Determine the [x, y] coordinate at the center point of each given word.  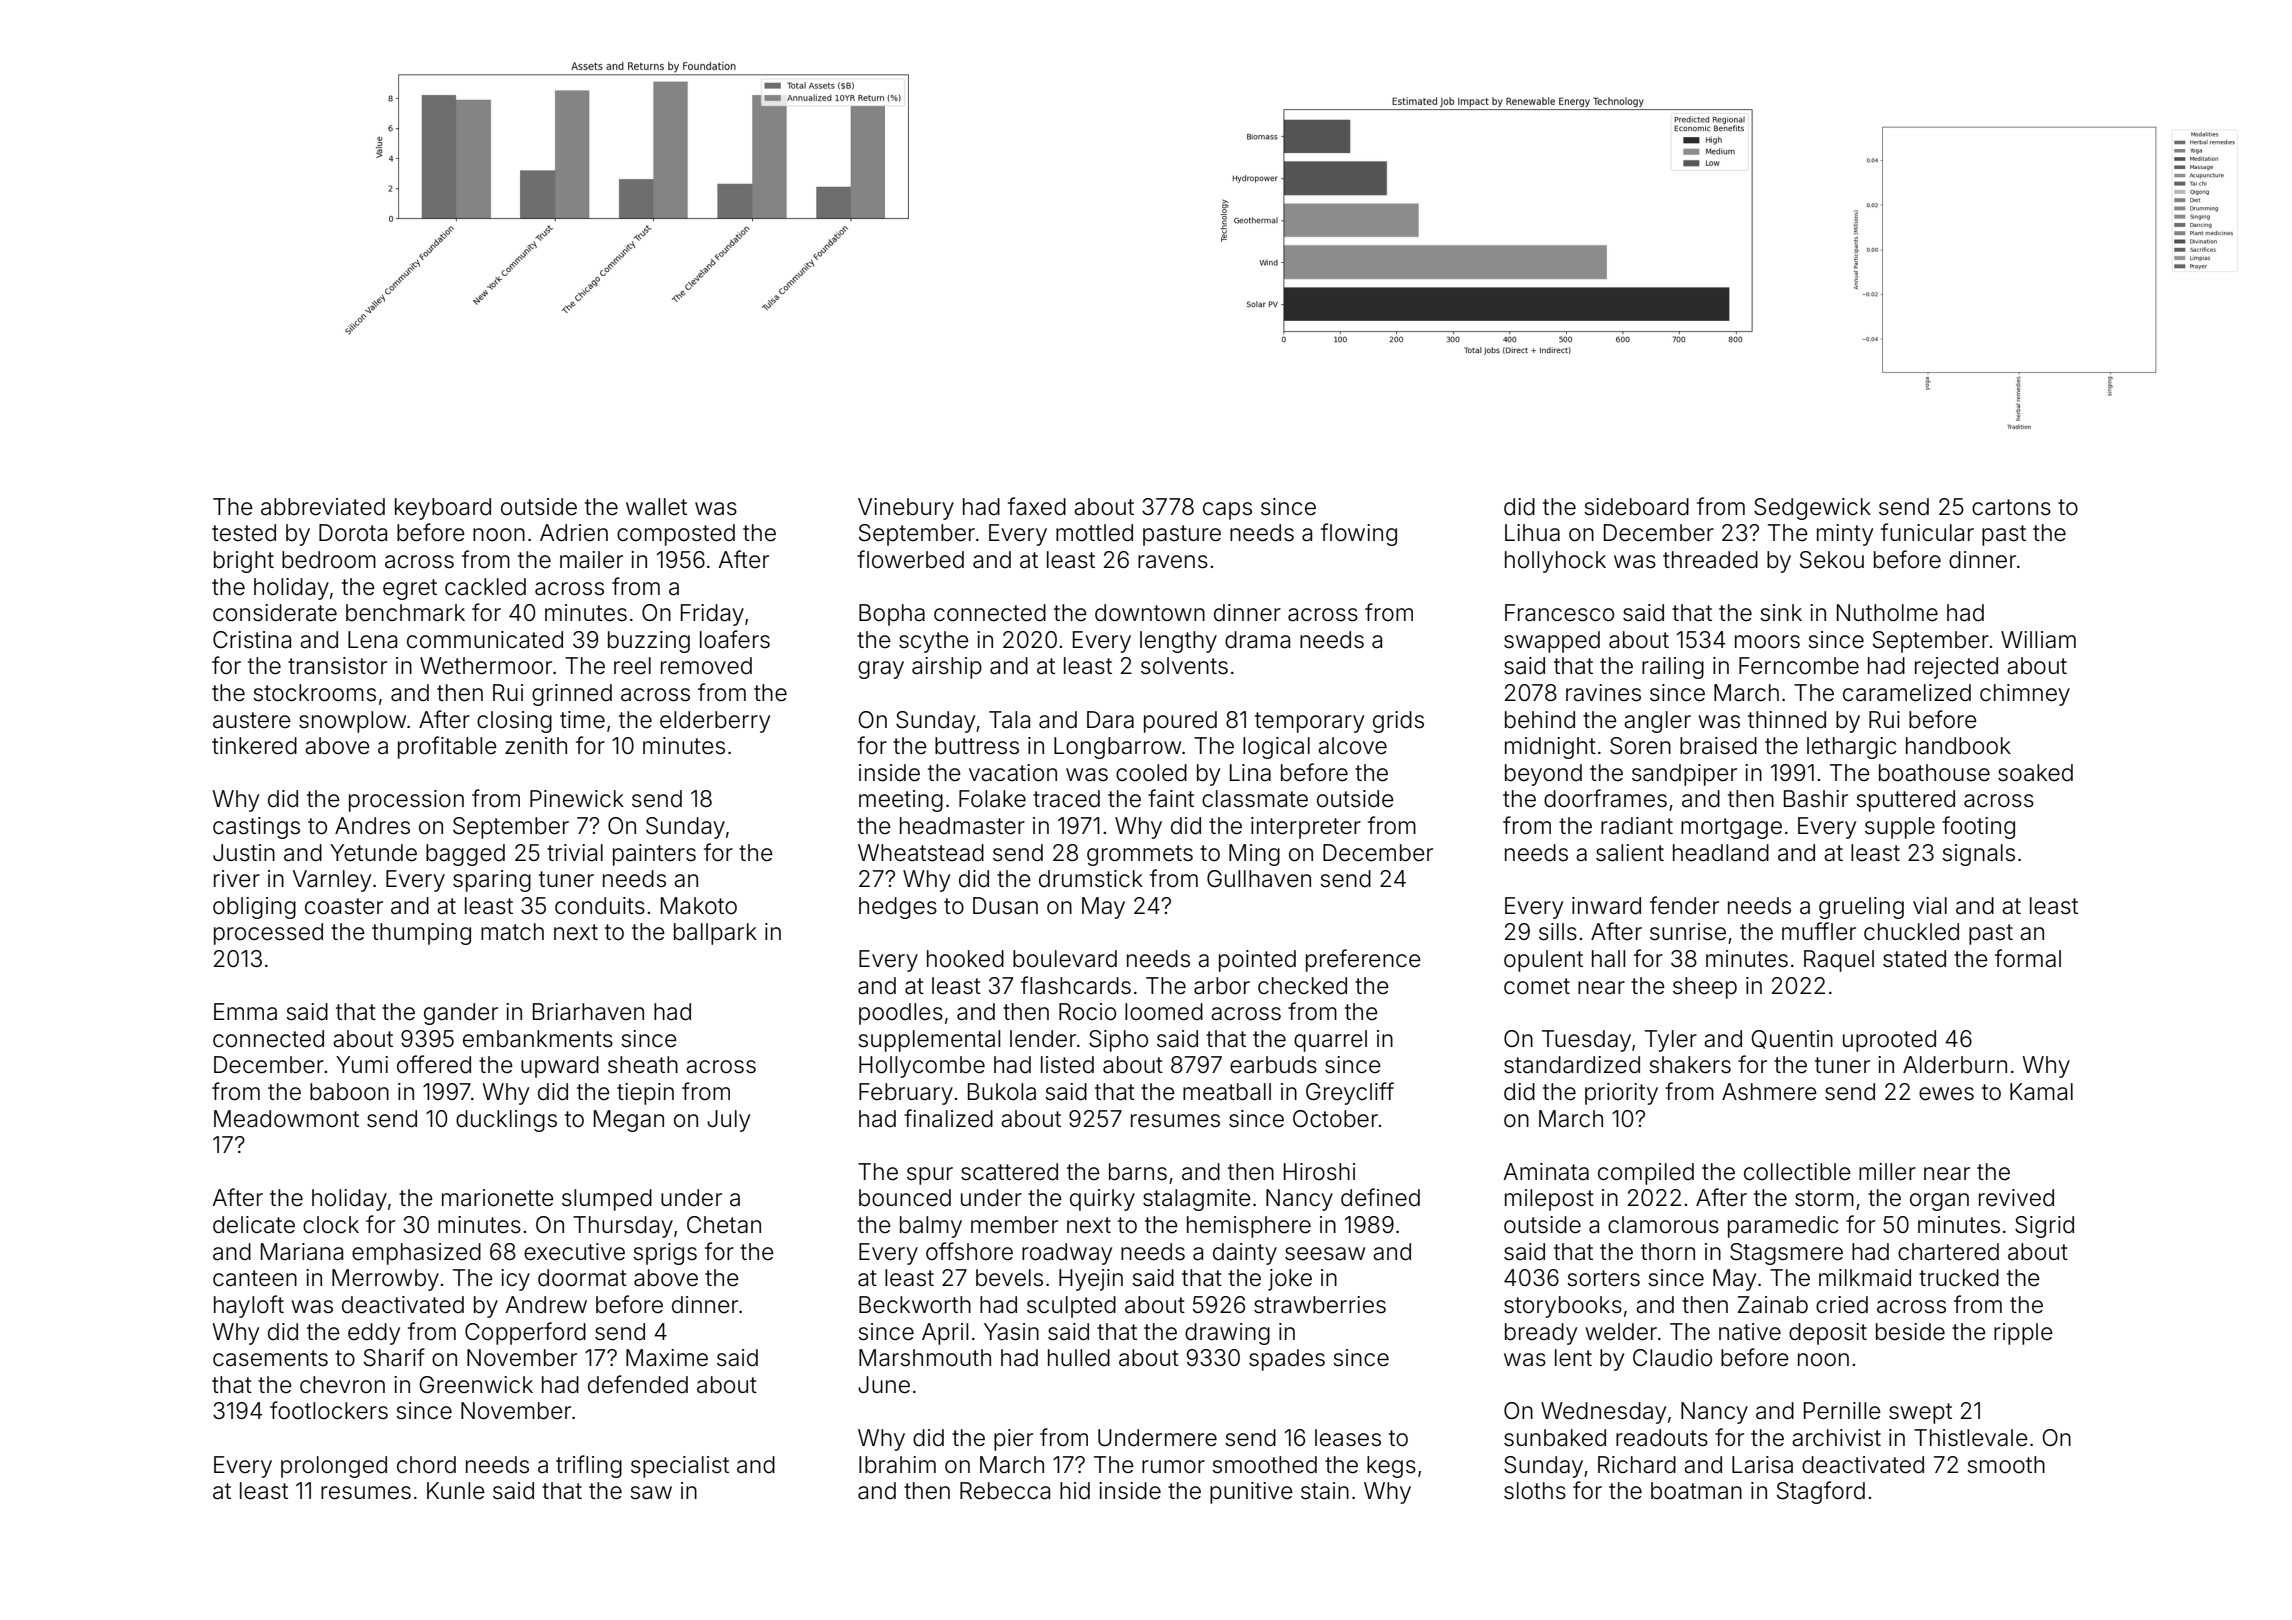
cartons [2011, 507]
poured [1180, 722]
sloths [1535, 1491]
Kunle [456, 1491]
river [237, 879]
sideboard [1636, 507]
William [2038, 640]
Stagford [1821, 1492]
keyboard [443, 509]
